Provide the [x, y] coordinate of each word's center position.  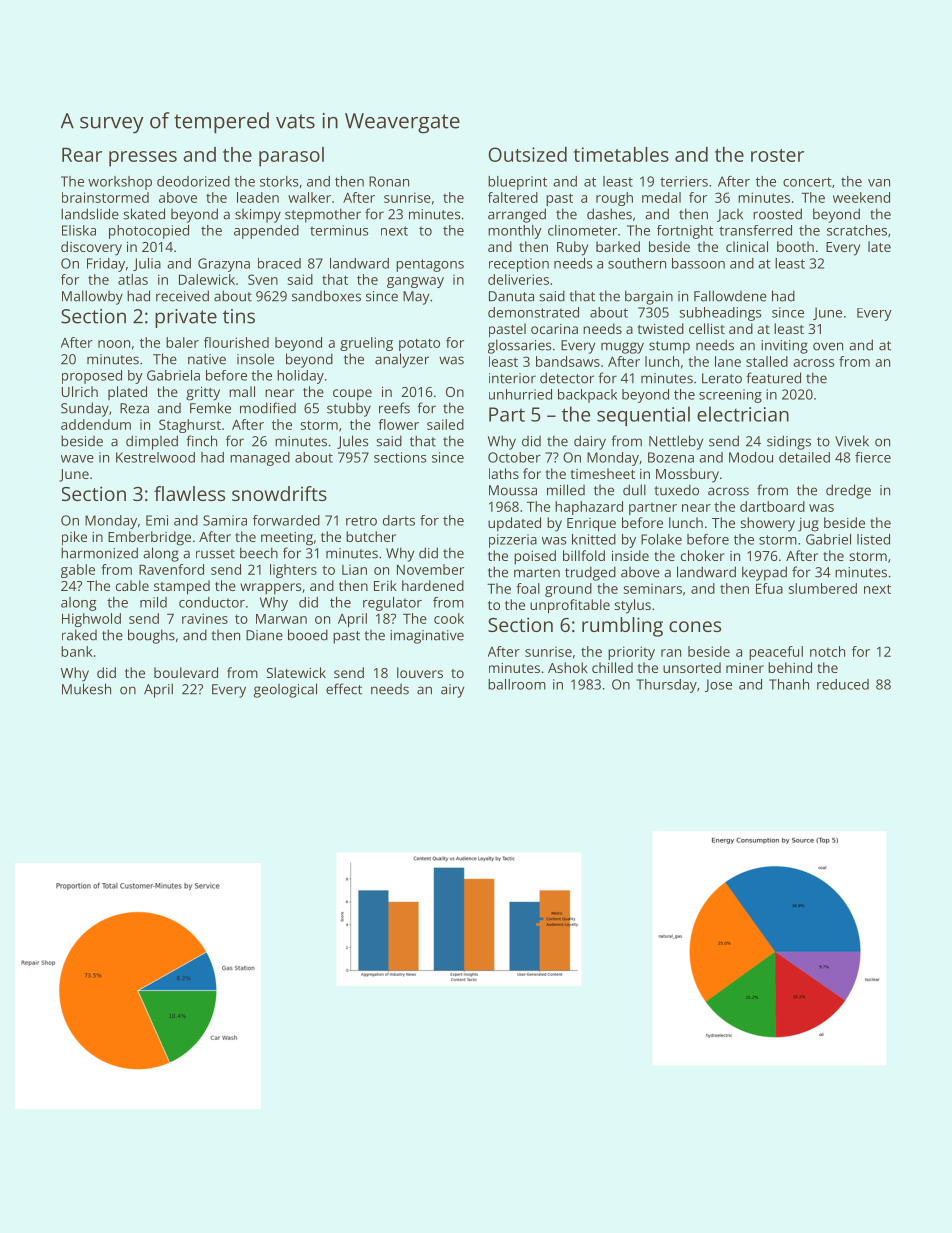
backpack [587, 396]
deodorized [193, 181]
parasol [291, 157]
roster [777, 155]
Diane [264, 635]
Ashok [568, 667]
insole [255, 359]
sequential [643, 416]
